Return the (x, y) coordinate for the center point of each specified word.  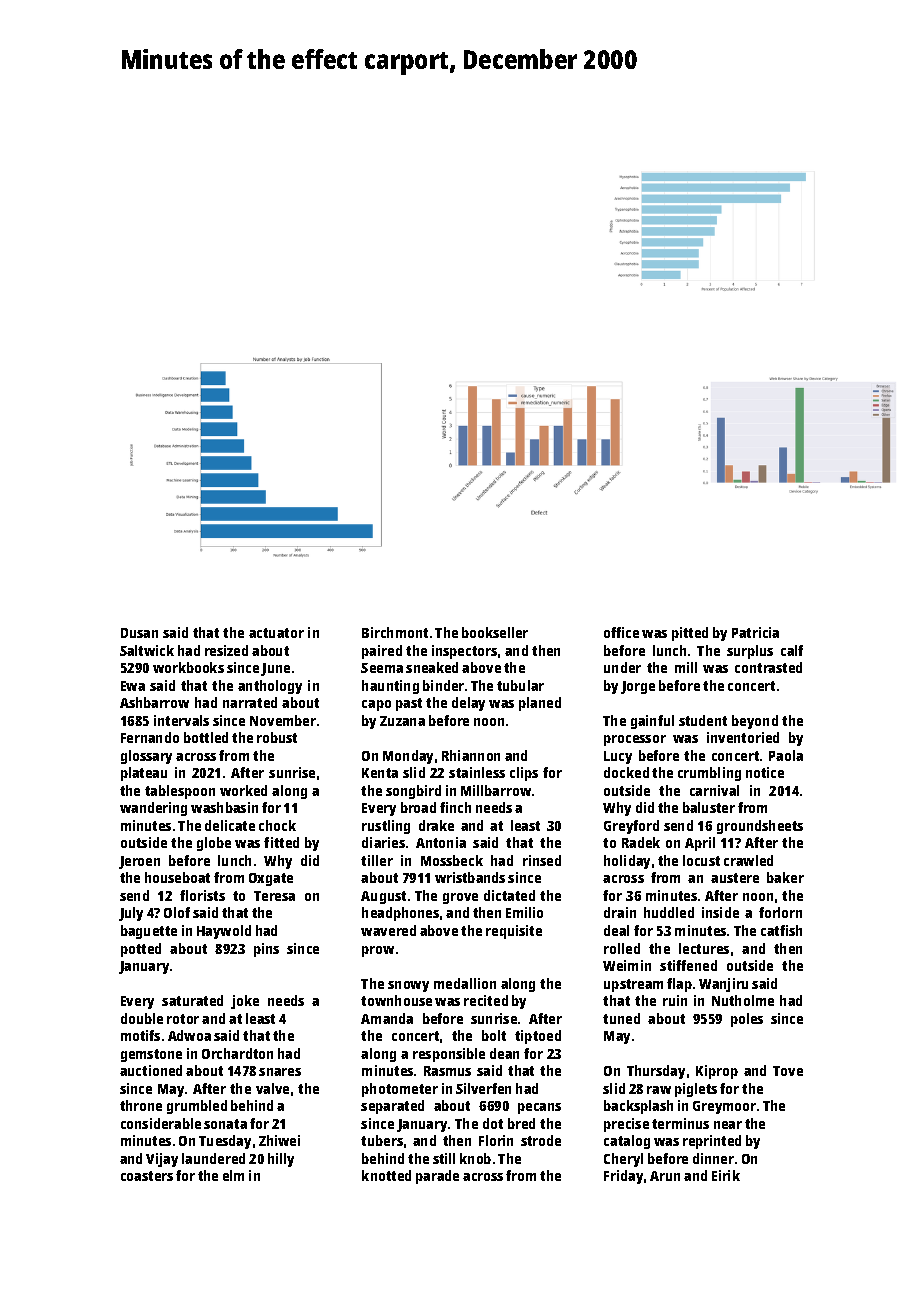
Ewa (133, 686)
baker (785, 877)
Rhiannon (471, 755)
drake (436, 825)
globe (214, 844)
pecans (539, 1108)
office (621, 632)
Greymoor (724, 1107)
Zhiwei (279, 1140)
